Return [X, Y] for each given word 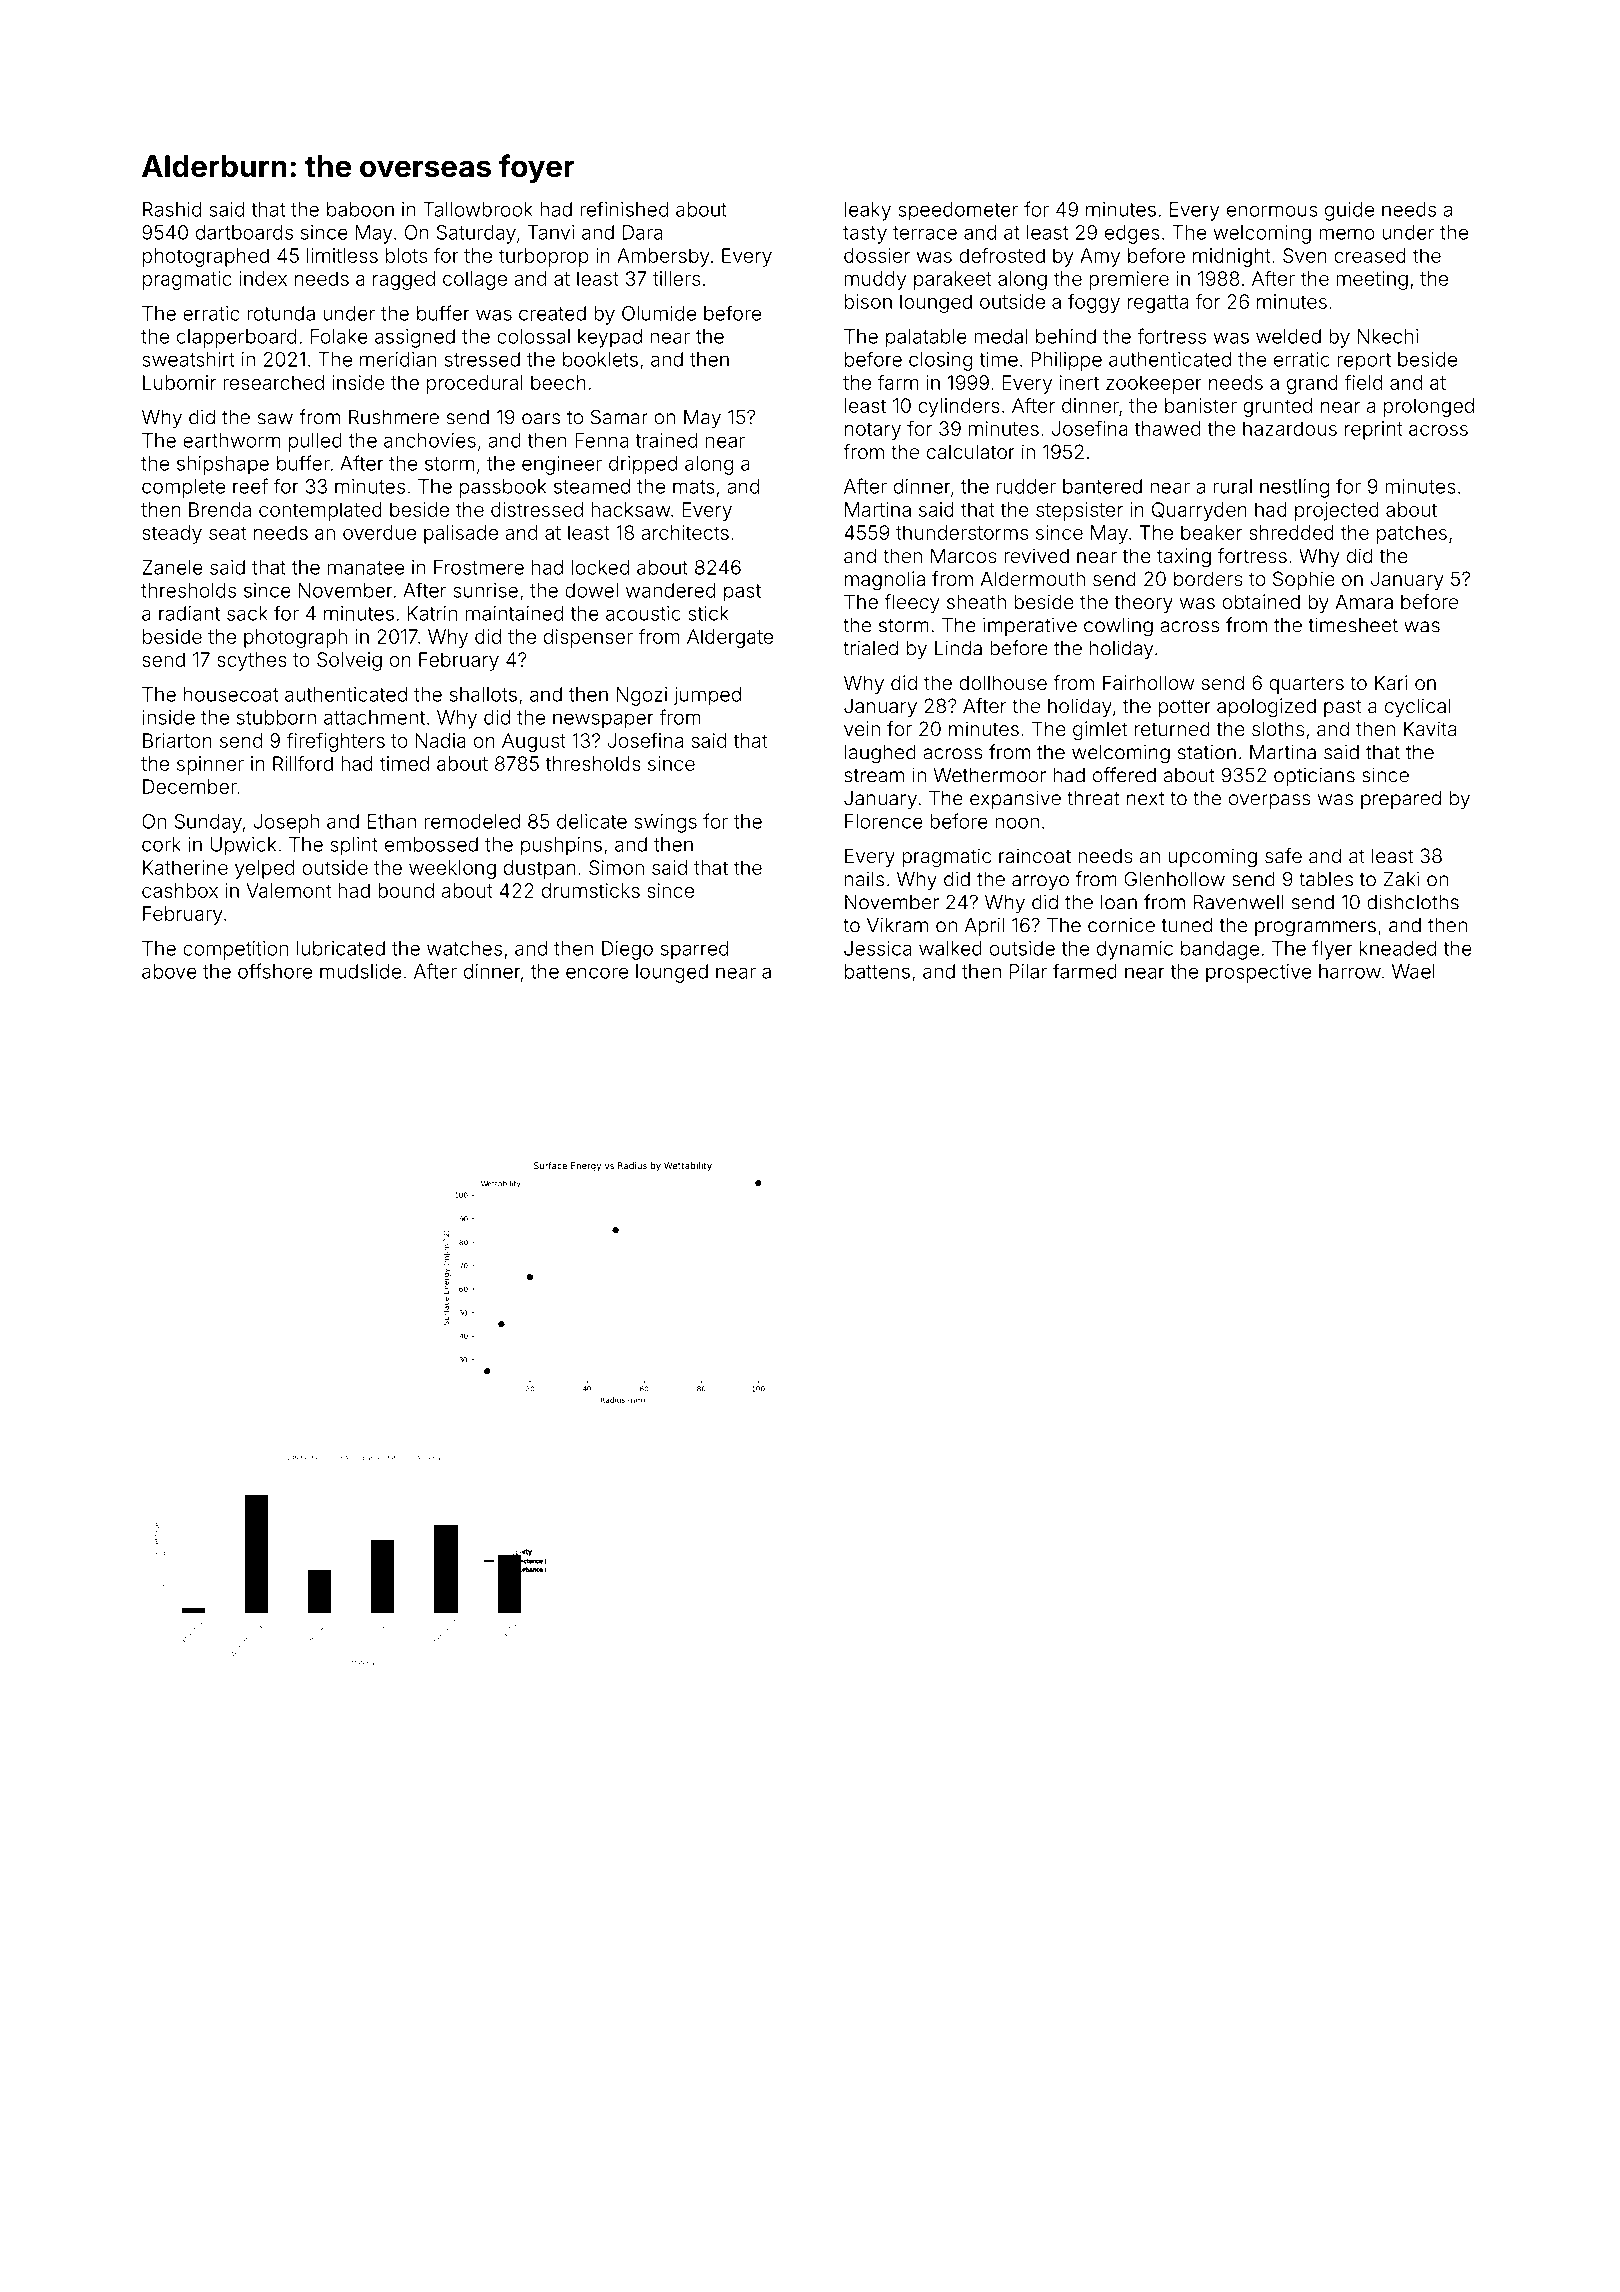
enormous [1272, 211]
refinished [624, 209]
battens [877, 971]
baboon [360, 209]
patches [1412, 534]
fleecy [912, 603]
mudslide [360, 971]
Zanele [172, 567]
